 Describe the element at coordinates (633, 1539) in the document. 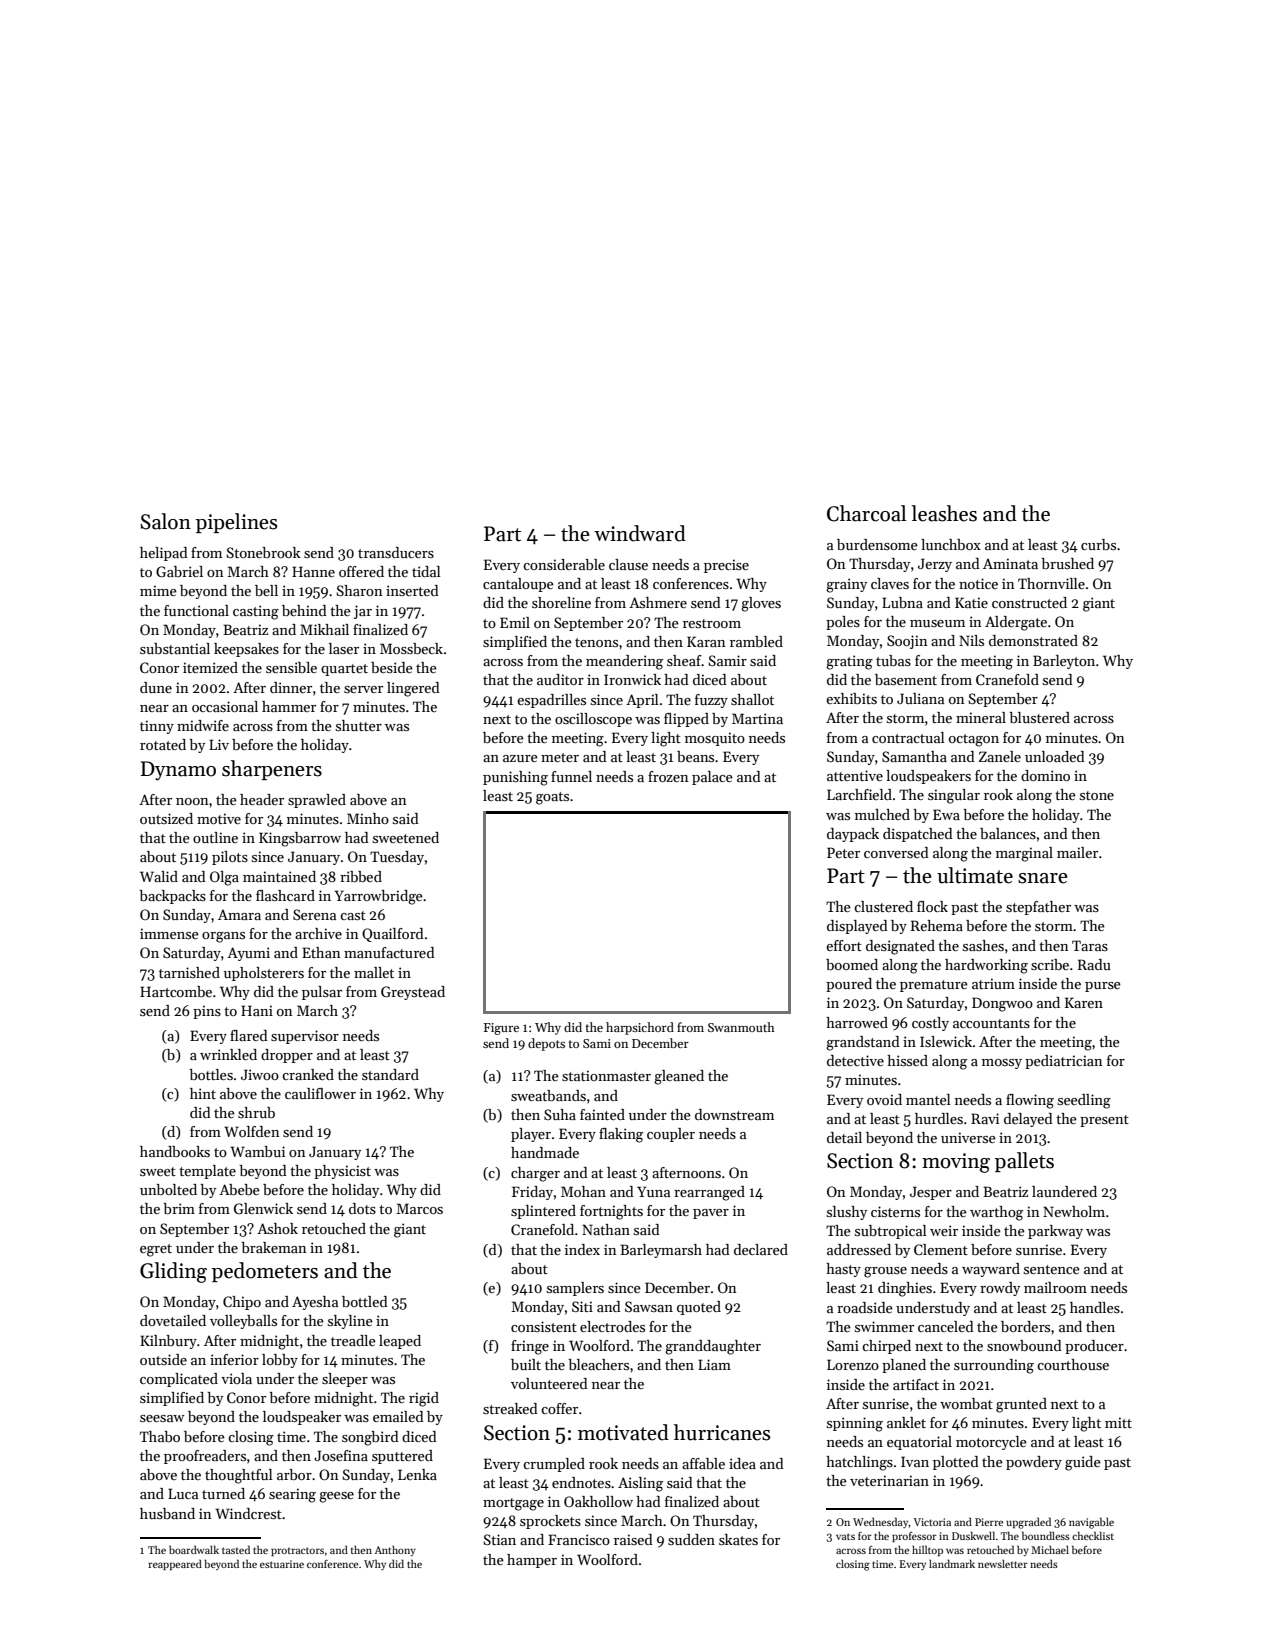

I see `raised` at that location.
